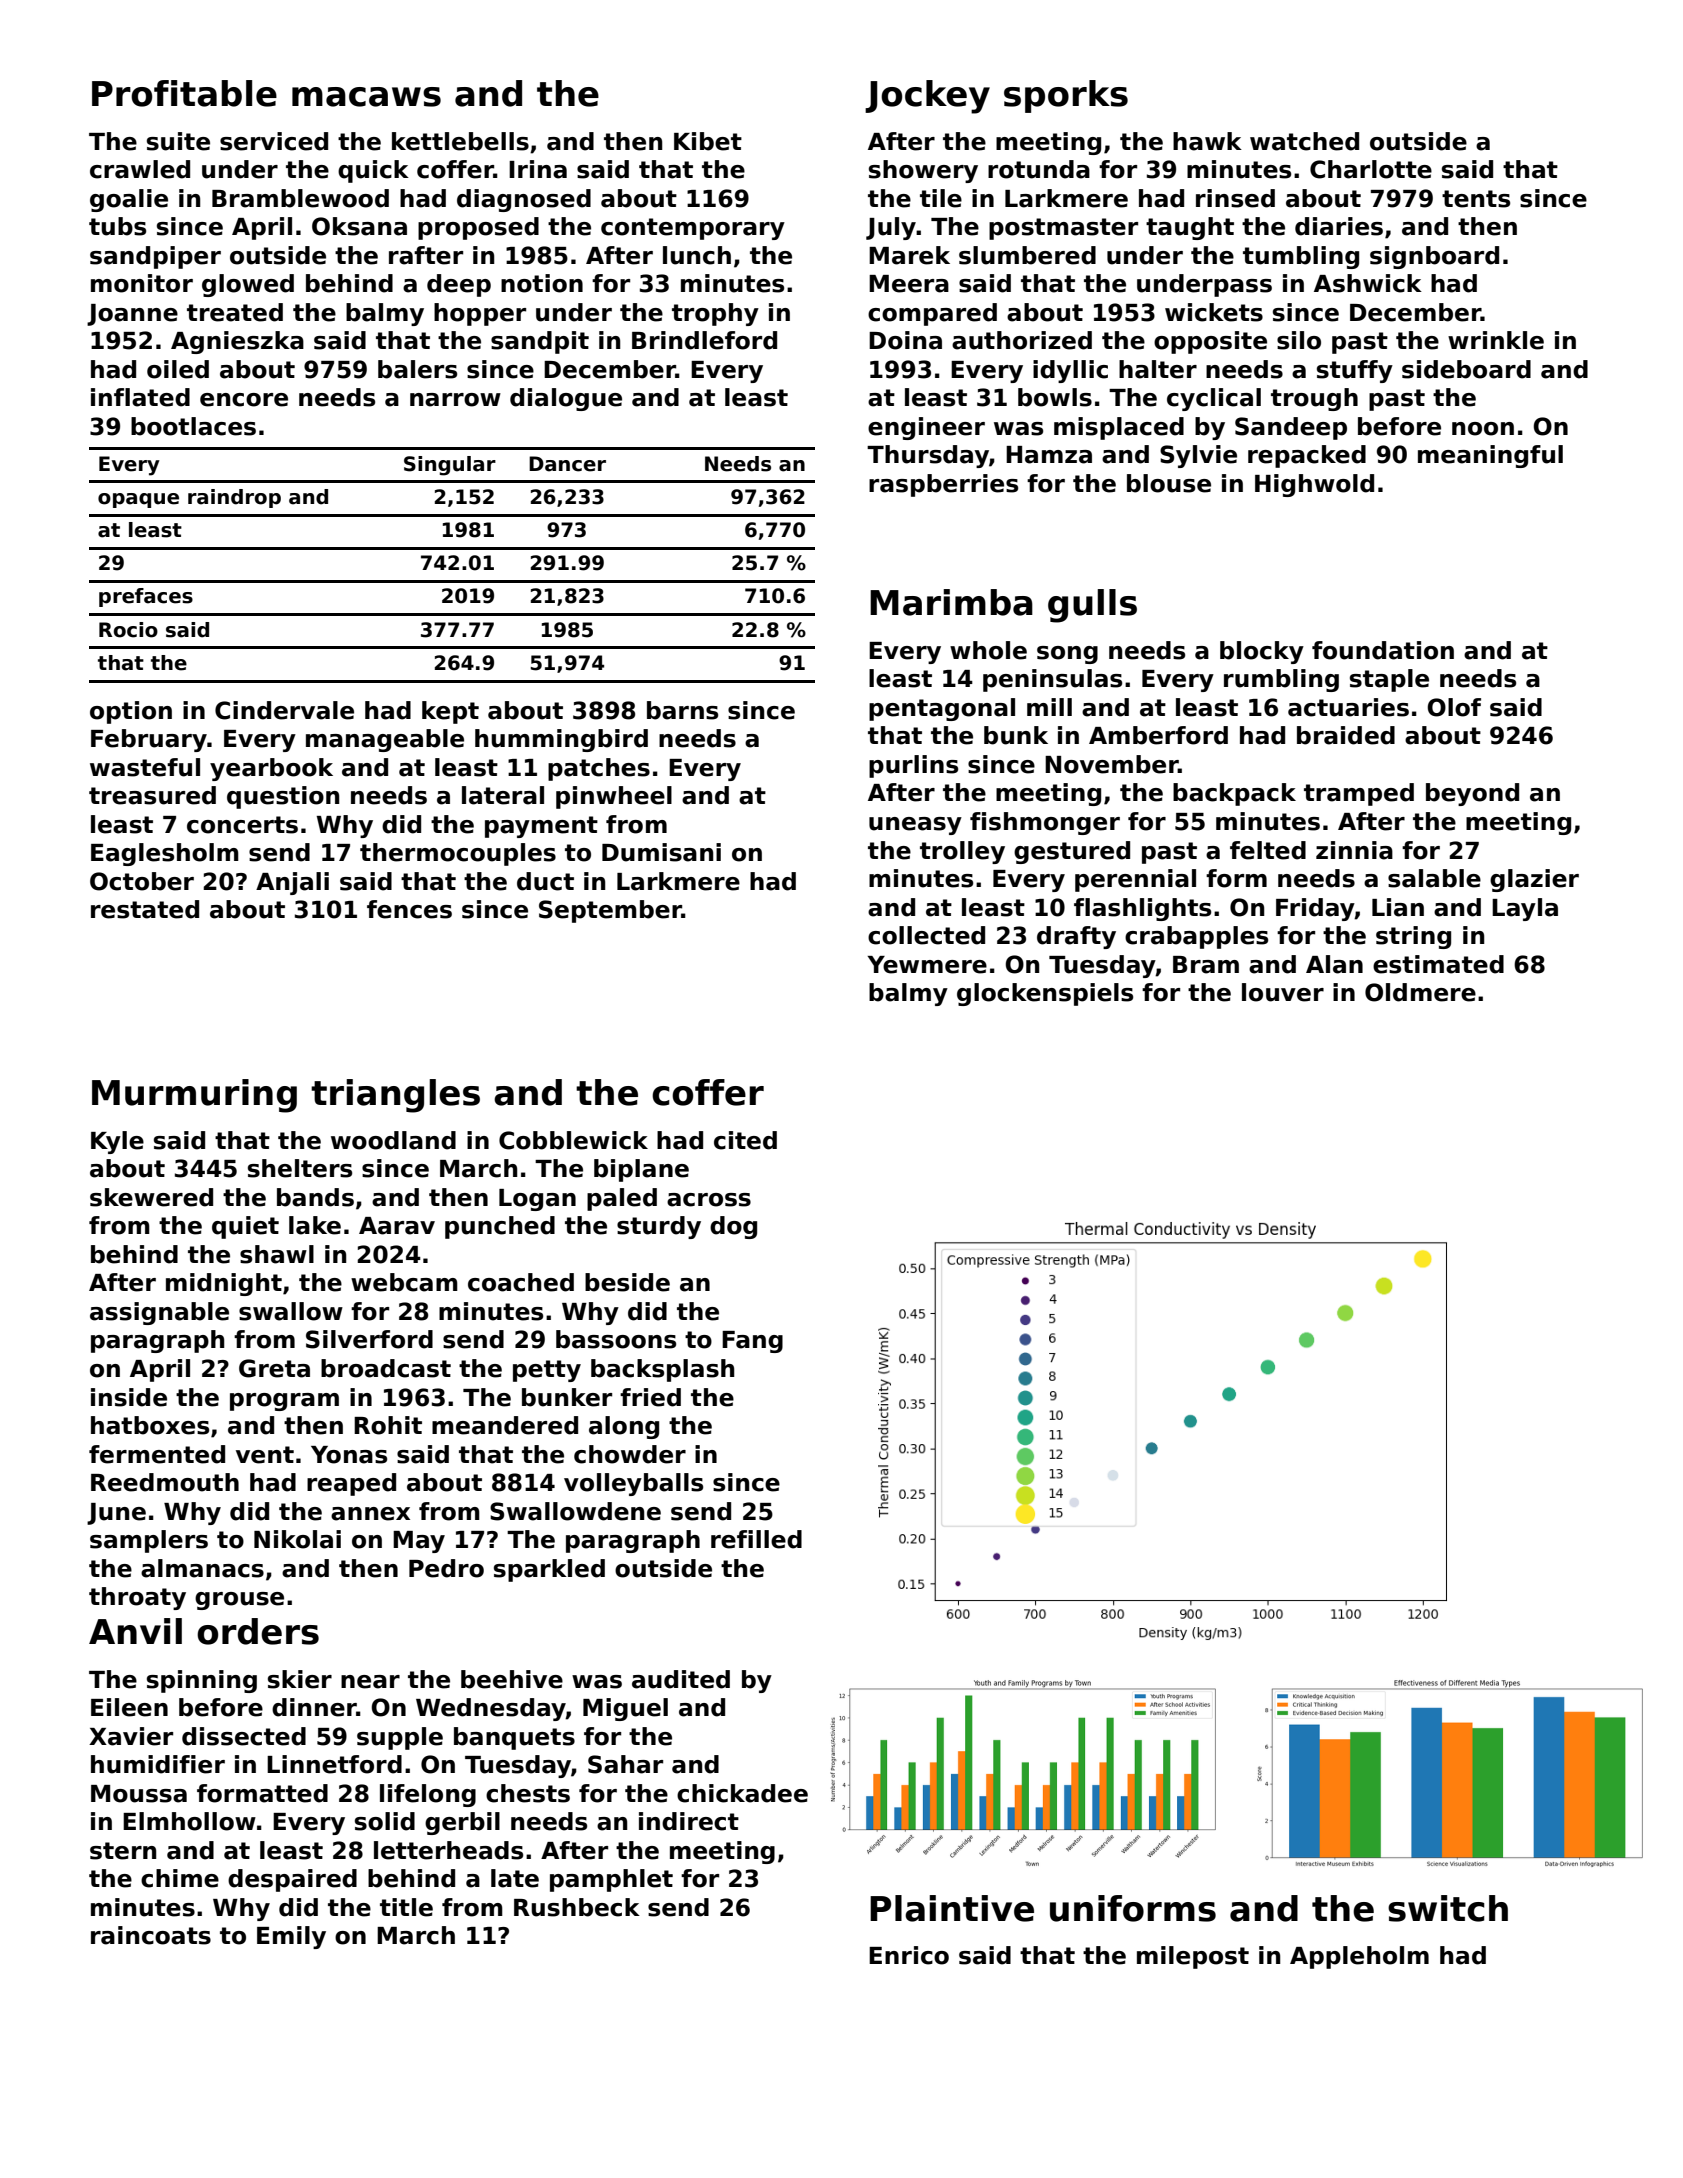 The height and width of the screenshot is (2178, 1683). What do you see at coordinates (450, 466) in the screenshot?
I see `Singular` at bounding box center [450, 466].
